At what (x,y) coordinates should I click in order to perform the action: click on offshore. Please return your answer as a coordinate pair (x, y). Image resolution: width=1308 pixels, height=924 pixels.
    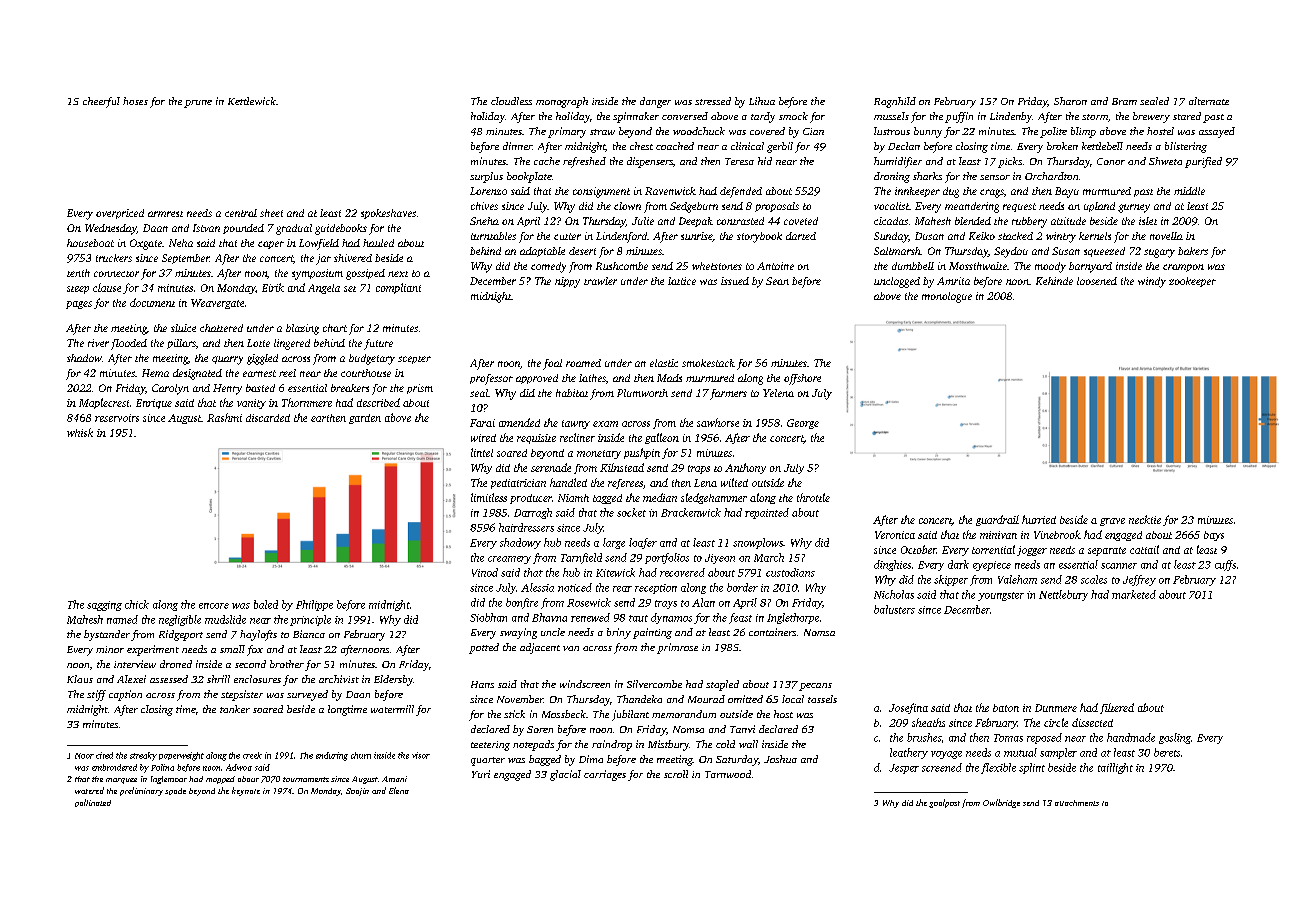
    Looking at the image, I should click on (802, 379).
